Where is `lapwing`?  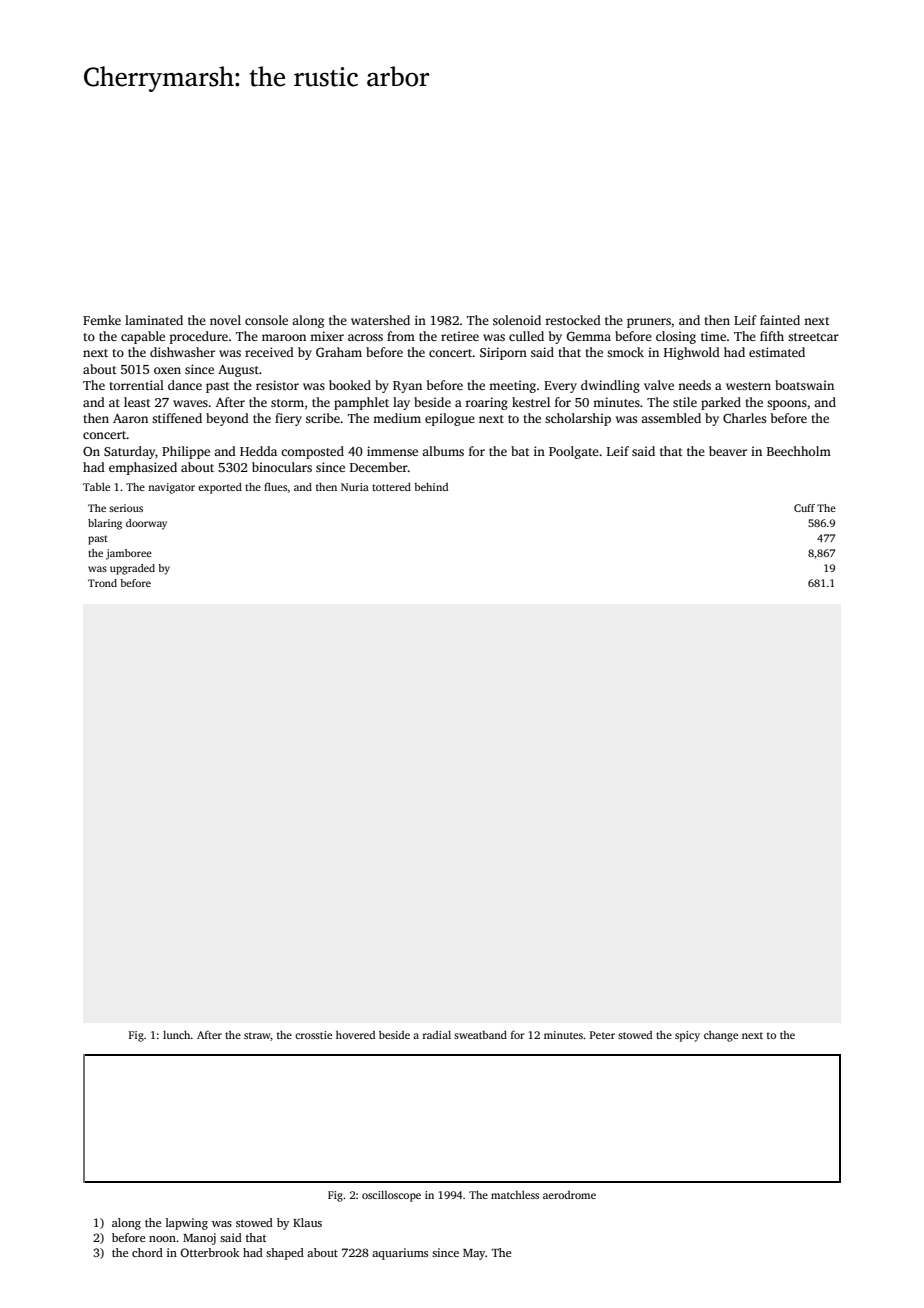 lapwing is located at coordinates (187, 1224).
